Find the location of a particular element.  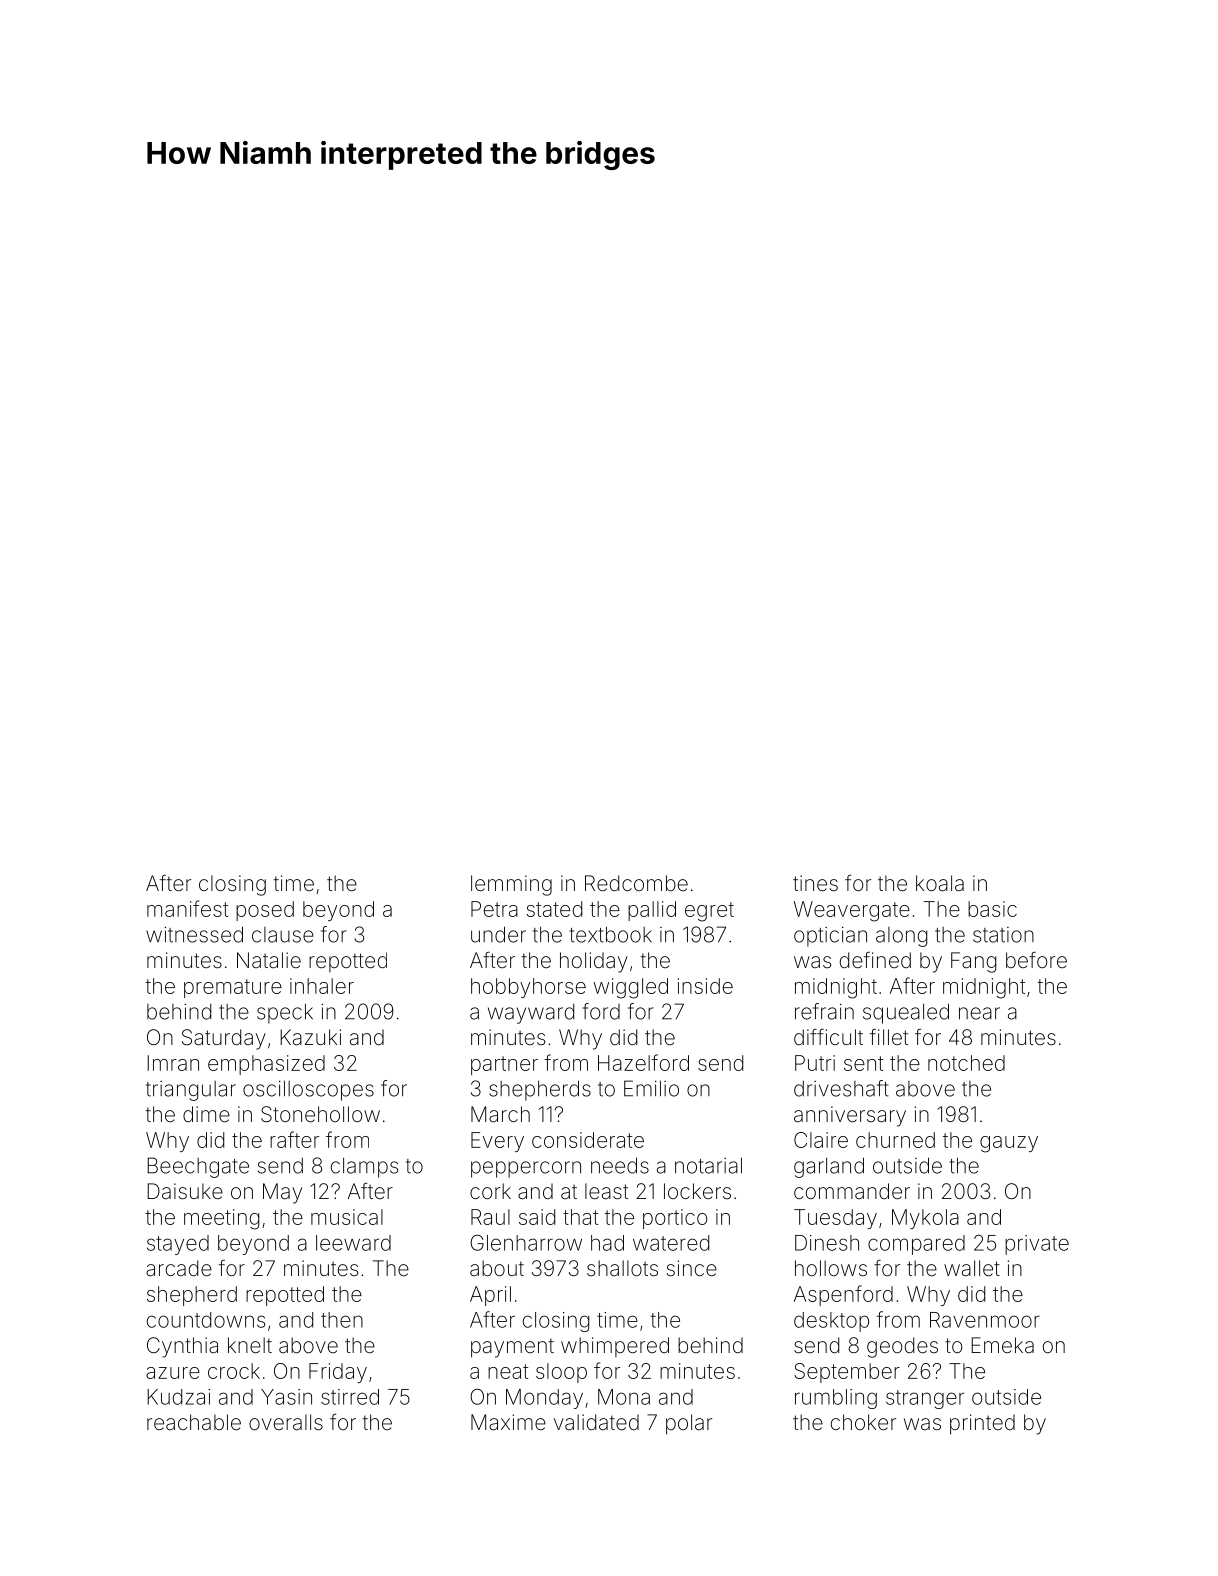

koala is located at coordinates (940, 883).
